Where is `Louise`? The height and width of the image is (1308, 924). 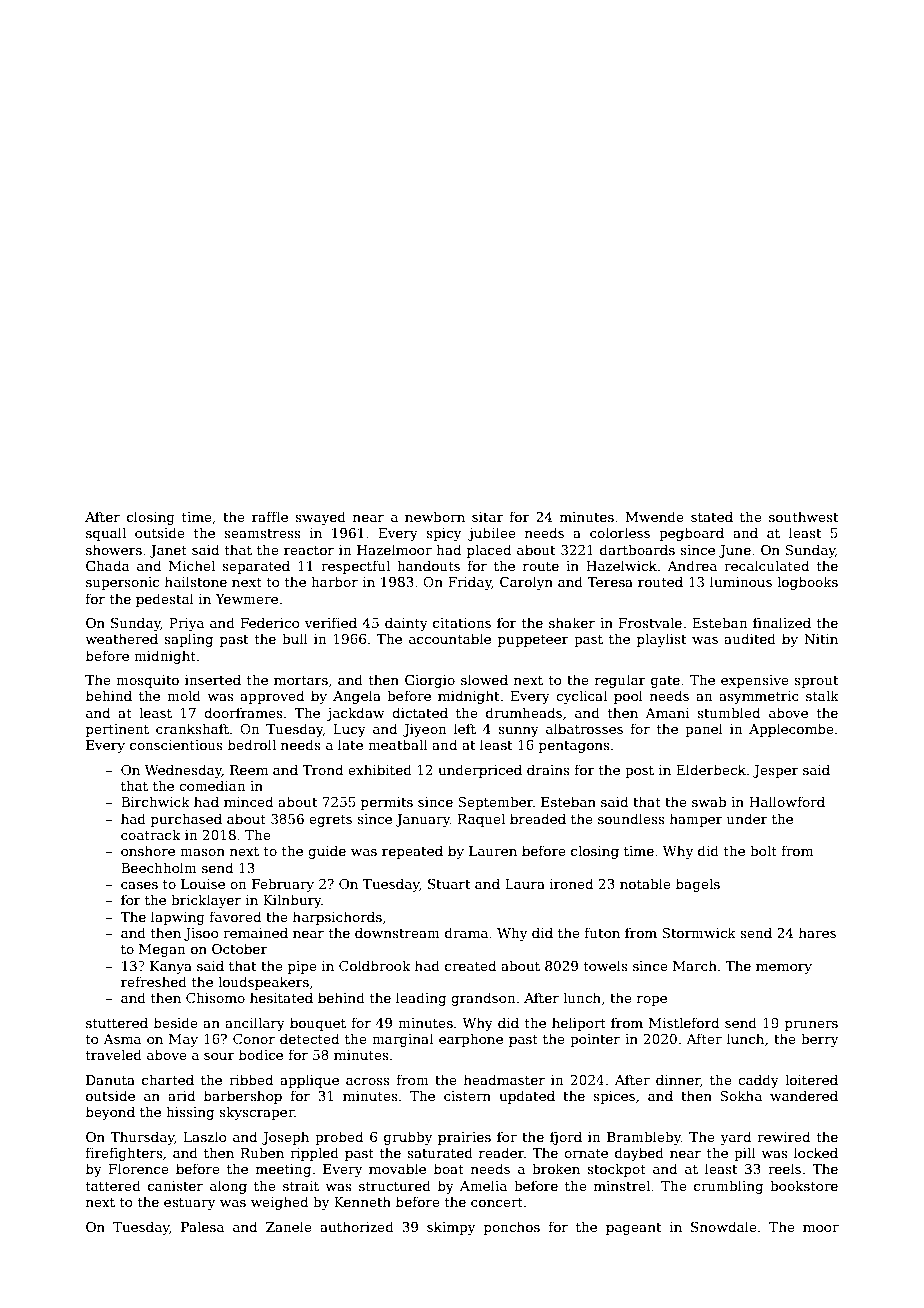
Louise is located at coordinates (203, 884).
